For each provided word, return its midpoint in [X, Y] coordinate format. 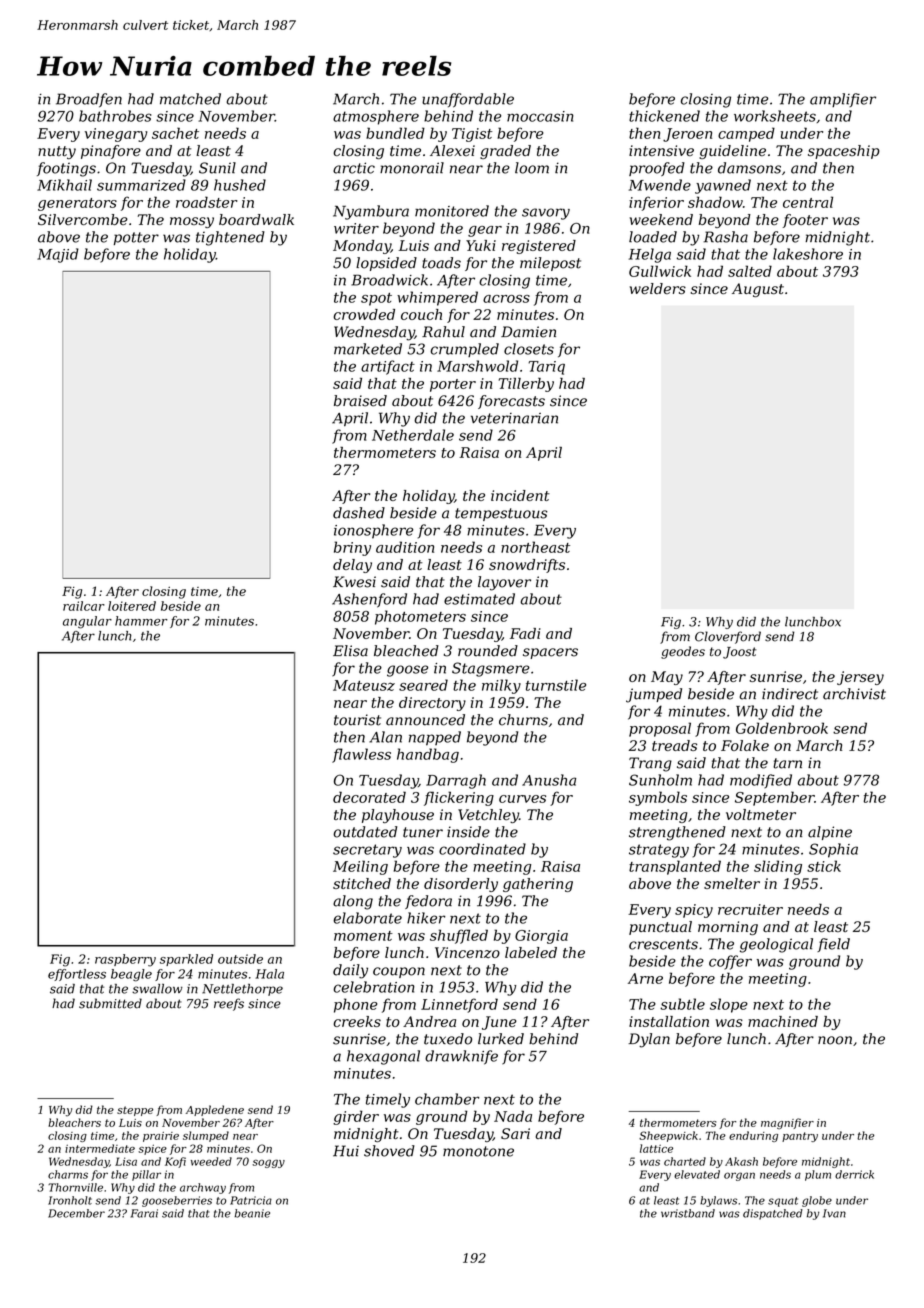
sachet [175, 133]
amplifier [843, 100]
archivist [854, 694]
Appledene [215, 1110]
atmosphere [376, 117]
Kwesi [354, 582]
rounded [488, 651]
